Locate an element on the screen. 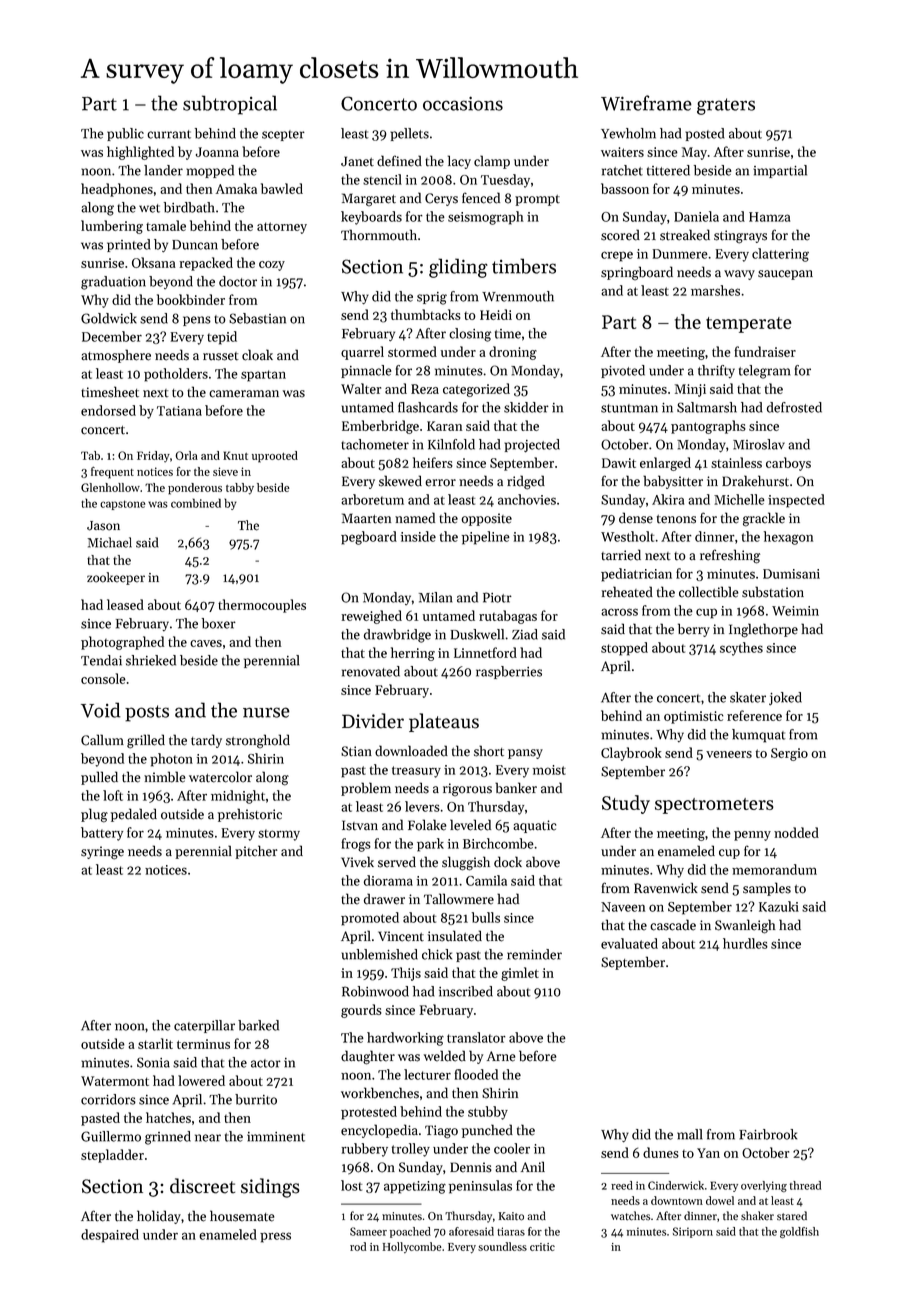 Image resolution: width=908 pixels, height=1316 pixels. photographed is located at coordinates (122, 643).
